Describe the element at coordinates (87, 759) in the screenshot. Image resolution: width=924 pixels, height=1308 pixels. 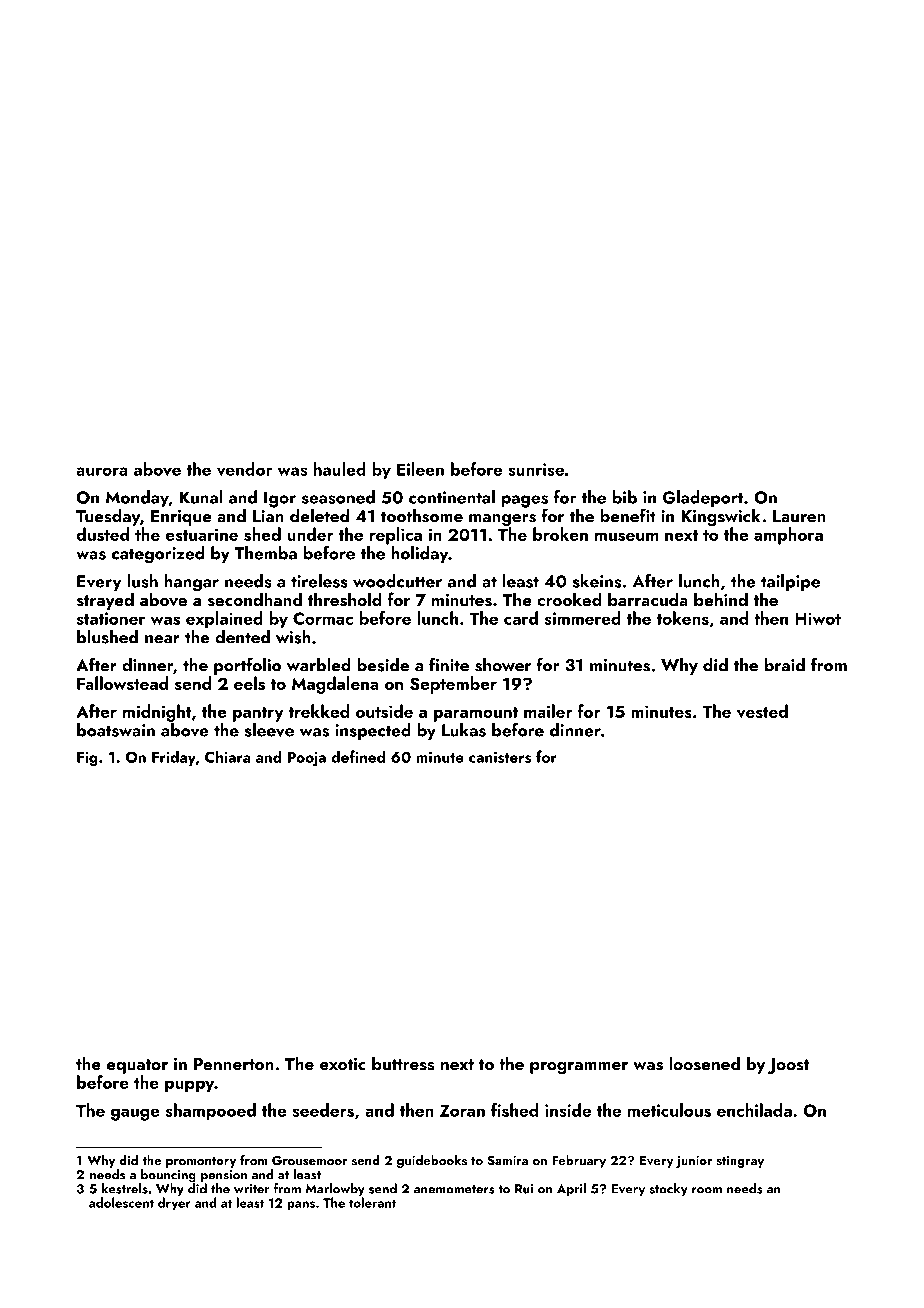
I see `Fig` at that location.
